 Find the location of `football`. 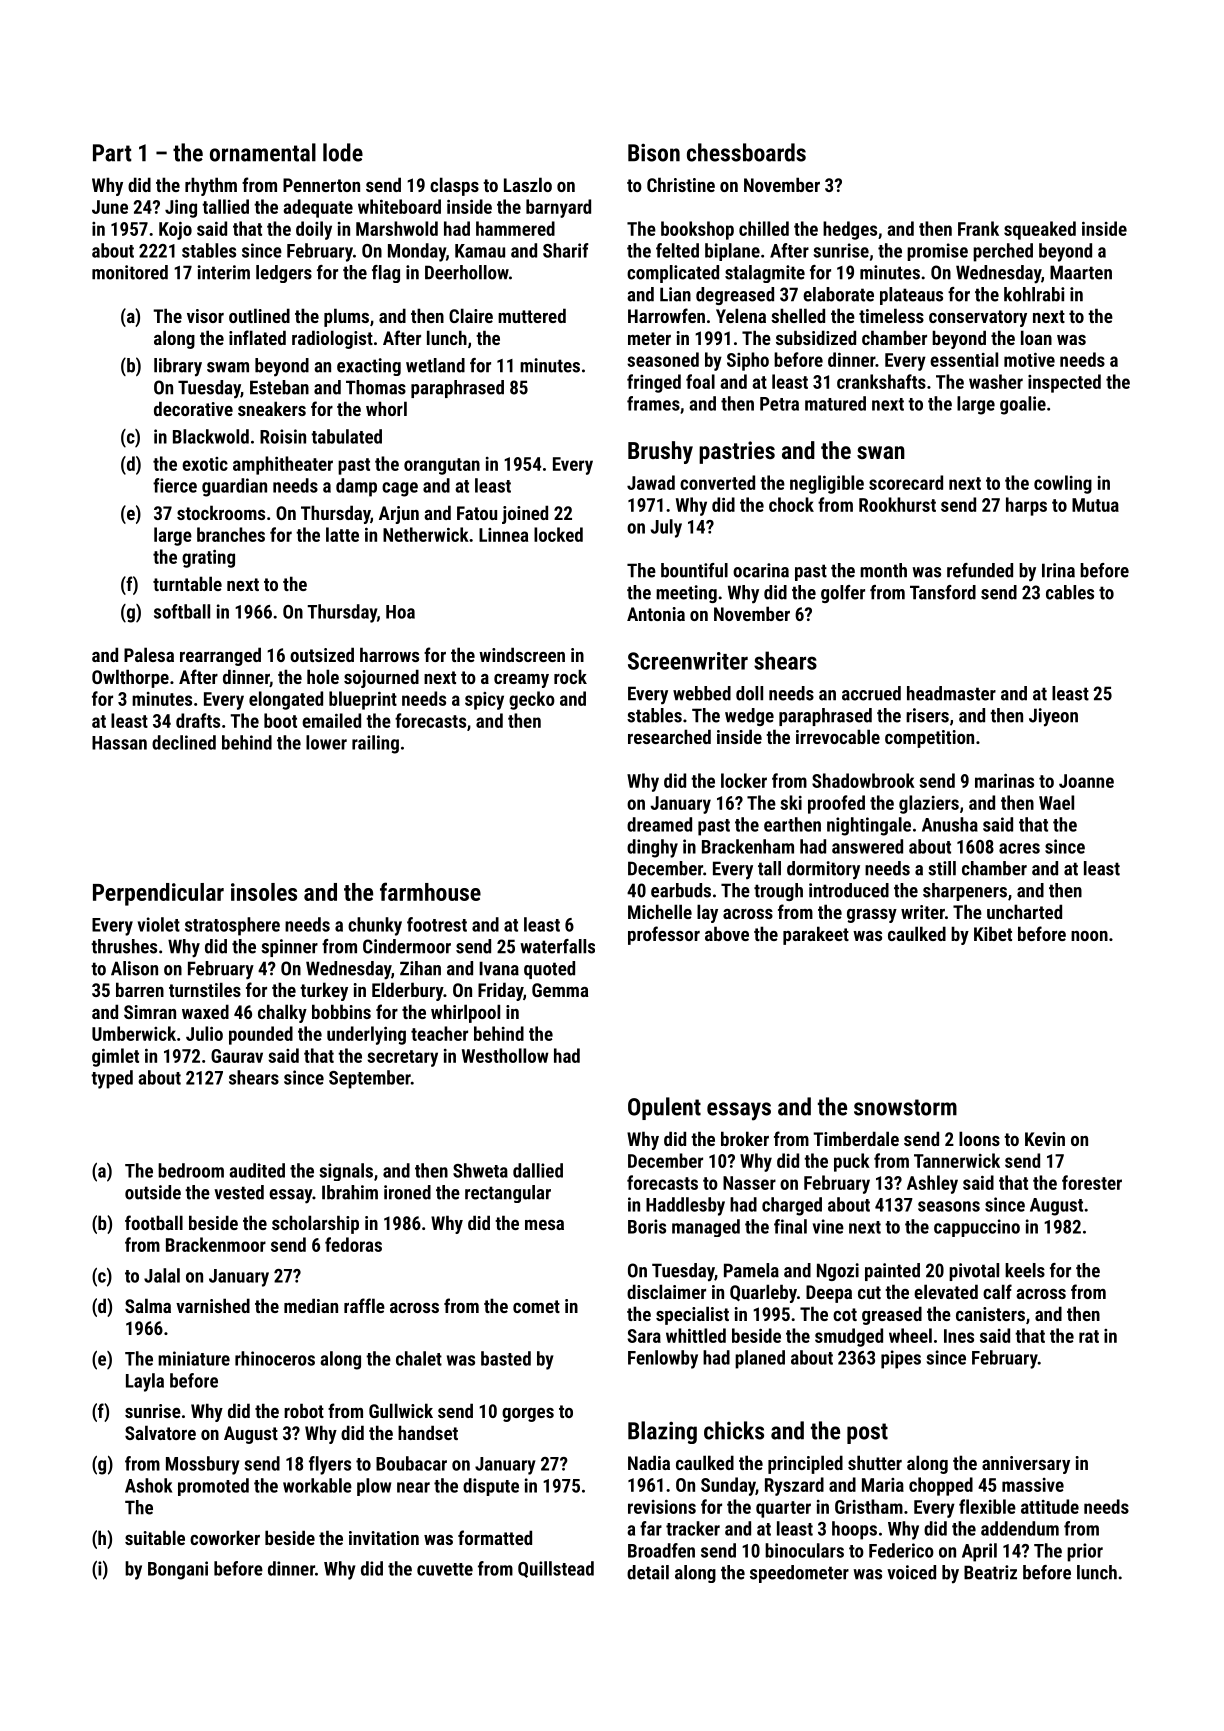

football is located at coordinates (154, 1222).
